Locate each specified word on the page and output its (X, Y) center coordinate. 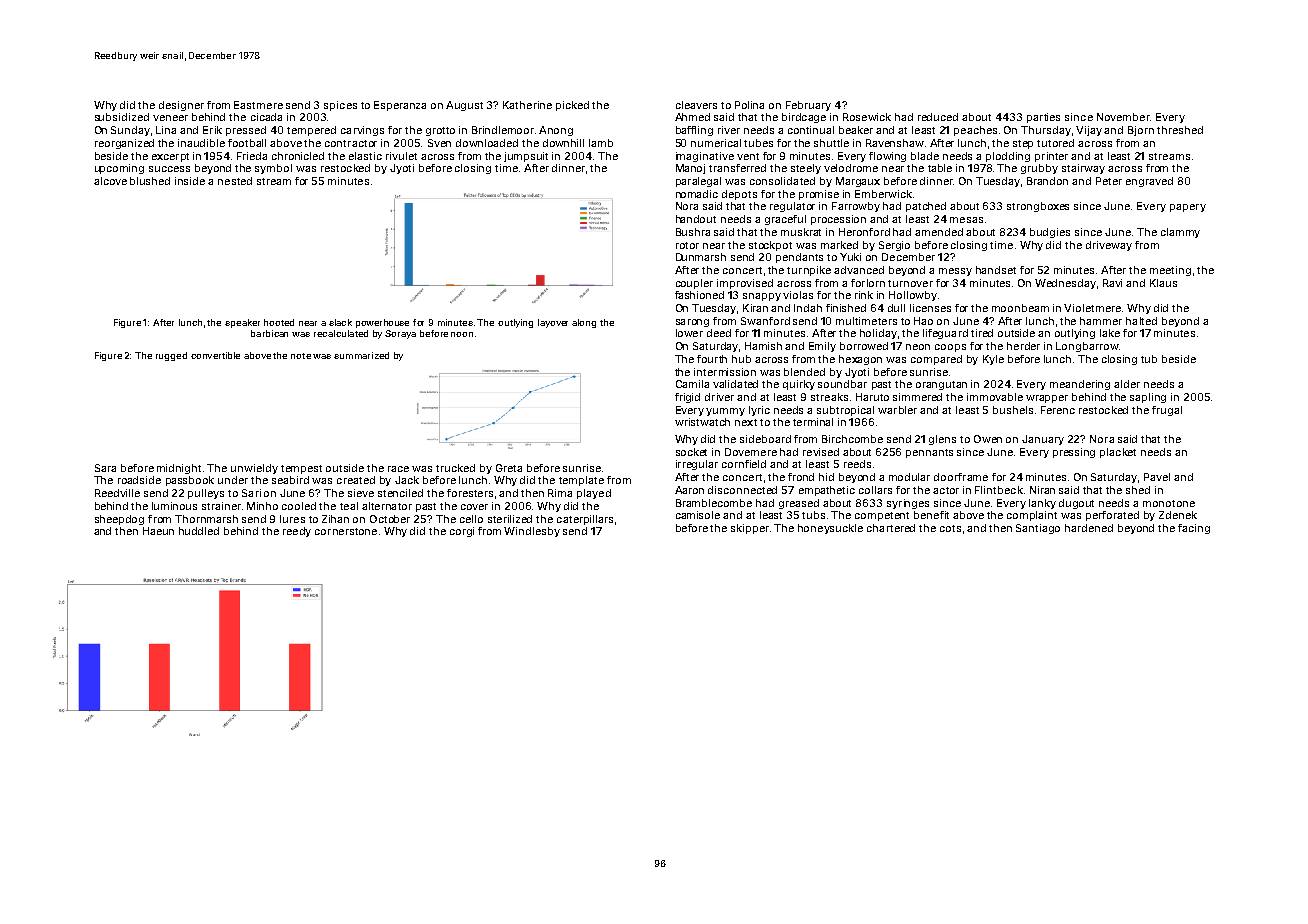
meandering (1080, 385)
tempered (311, 131)
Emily (822, 347)
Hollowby (913, 296)
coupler (694, 284)
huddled (199, 531)
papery (1188, 208)
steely (806, 169)
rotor (687, 245)
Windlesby (532, 532)
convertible (215, 355)
